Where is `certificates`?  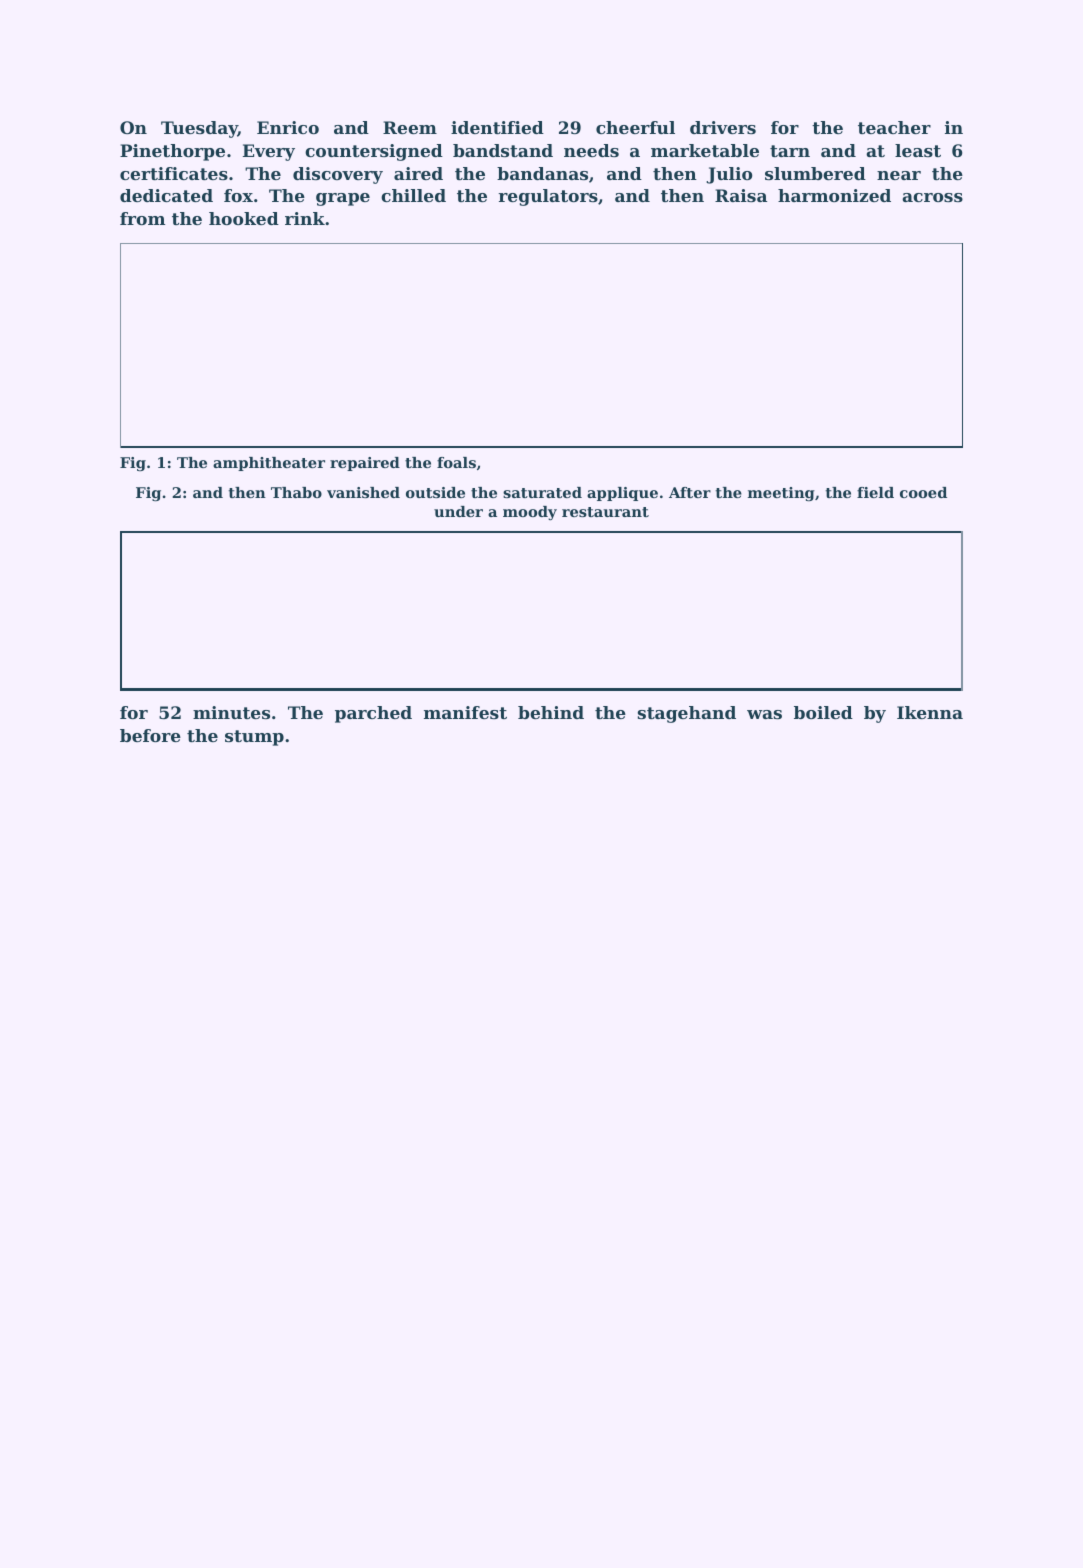
certificates is located at coordinates (174, 173).
